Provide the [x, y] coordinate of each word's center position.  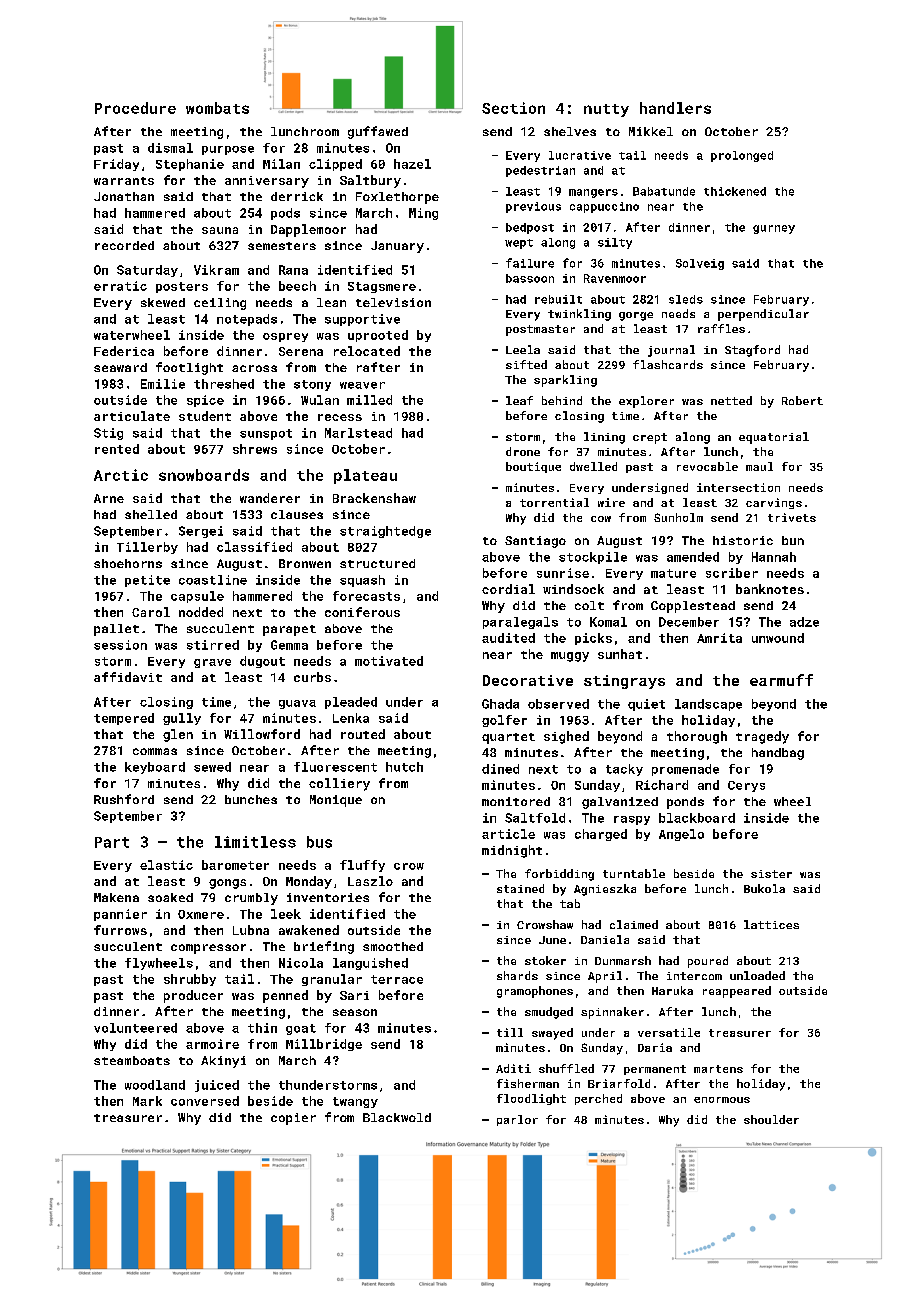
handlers [675, 108]
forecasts [366, 596]
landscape [708, 705]
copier [293, 1119]
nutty [606, 110]
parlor [517, 1120]
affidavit [128, 677]
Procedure [135, 108]
